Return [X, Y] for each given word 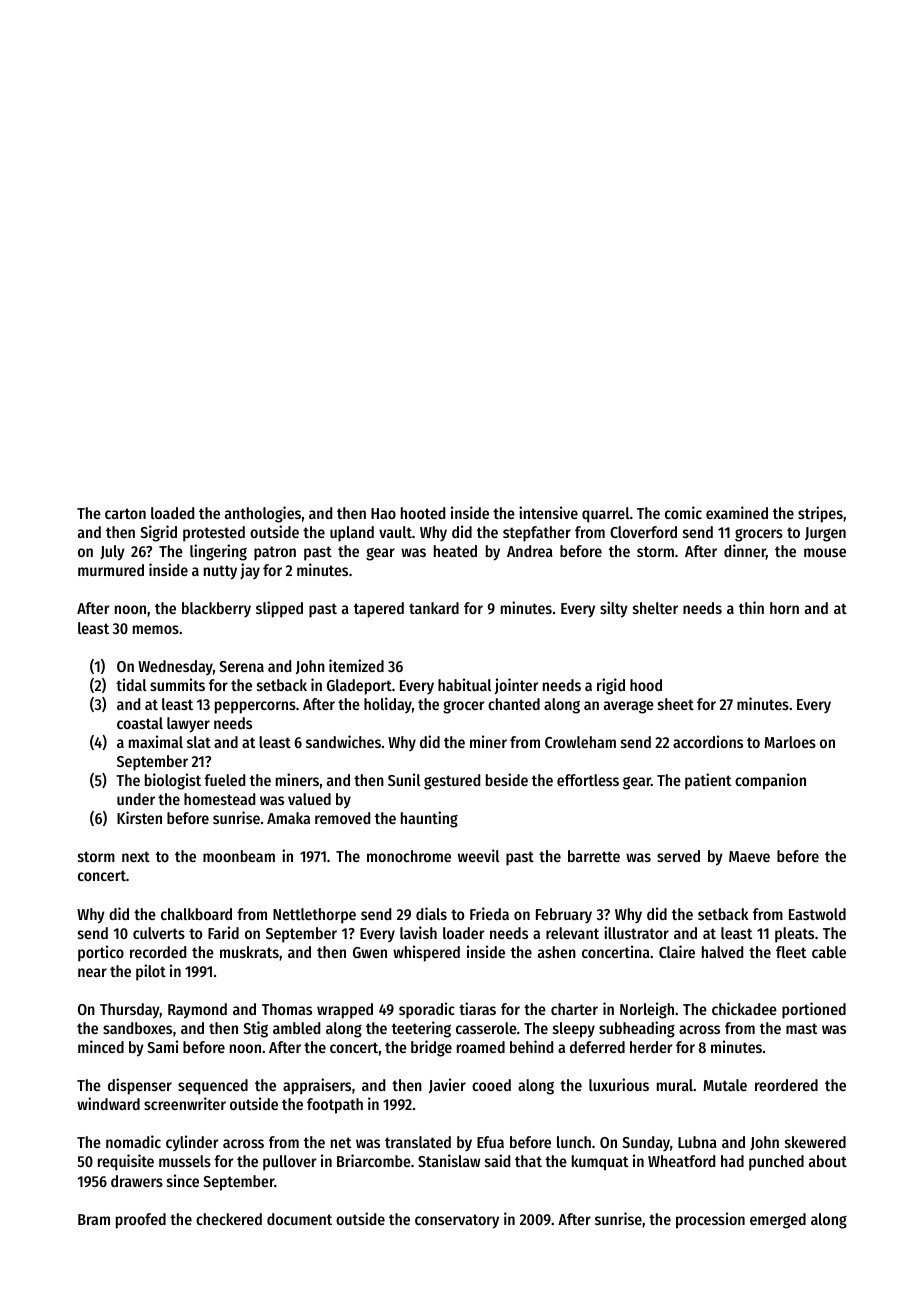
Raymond [197, 1011]
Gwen [370, 952]
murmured [111, 570]
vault [395, 532]
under [136, 799]
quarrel [606, 515]
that [528, 1161]
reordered [786, 1085]
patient [708, 781]
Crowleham [580, 742]
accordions [708, 741]
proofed [141, 1221]
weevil [479, 855]
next [136, 856]
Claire [677, 951]
